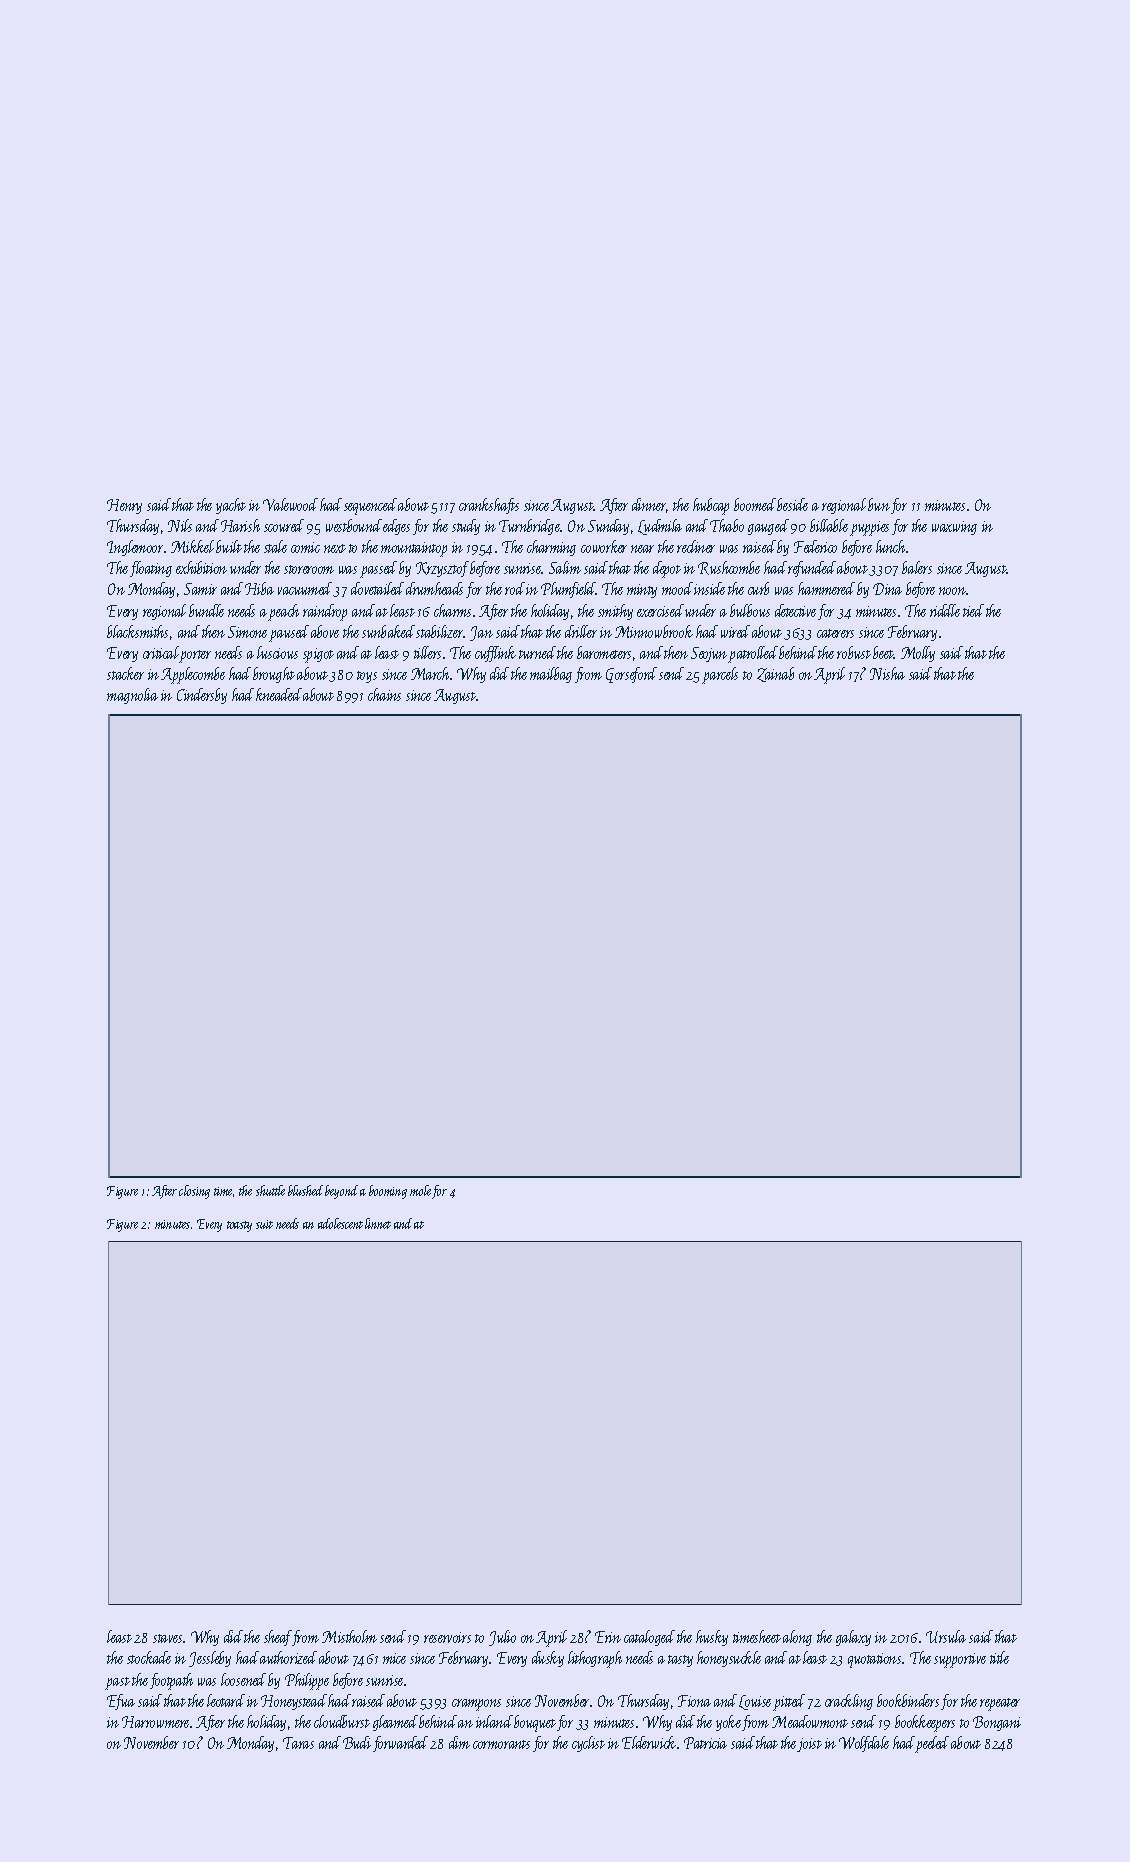 The height and width of the screenshot is (1862, 1130). I want to click on booming, so click(388, 1192).
